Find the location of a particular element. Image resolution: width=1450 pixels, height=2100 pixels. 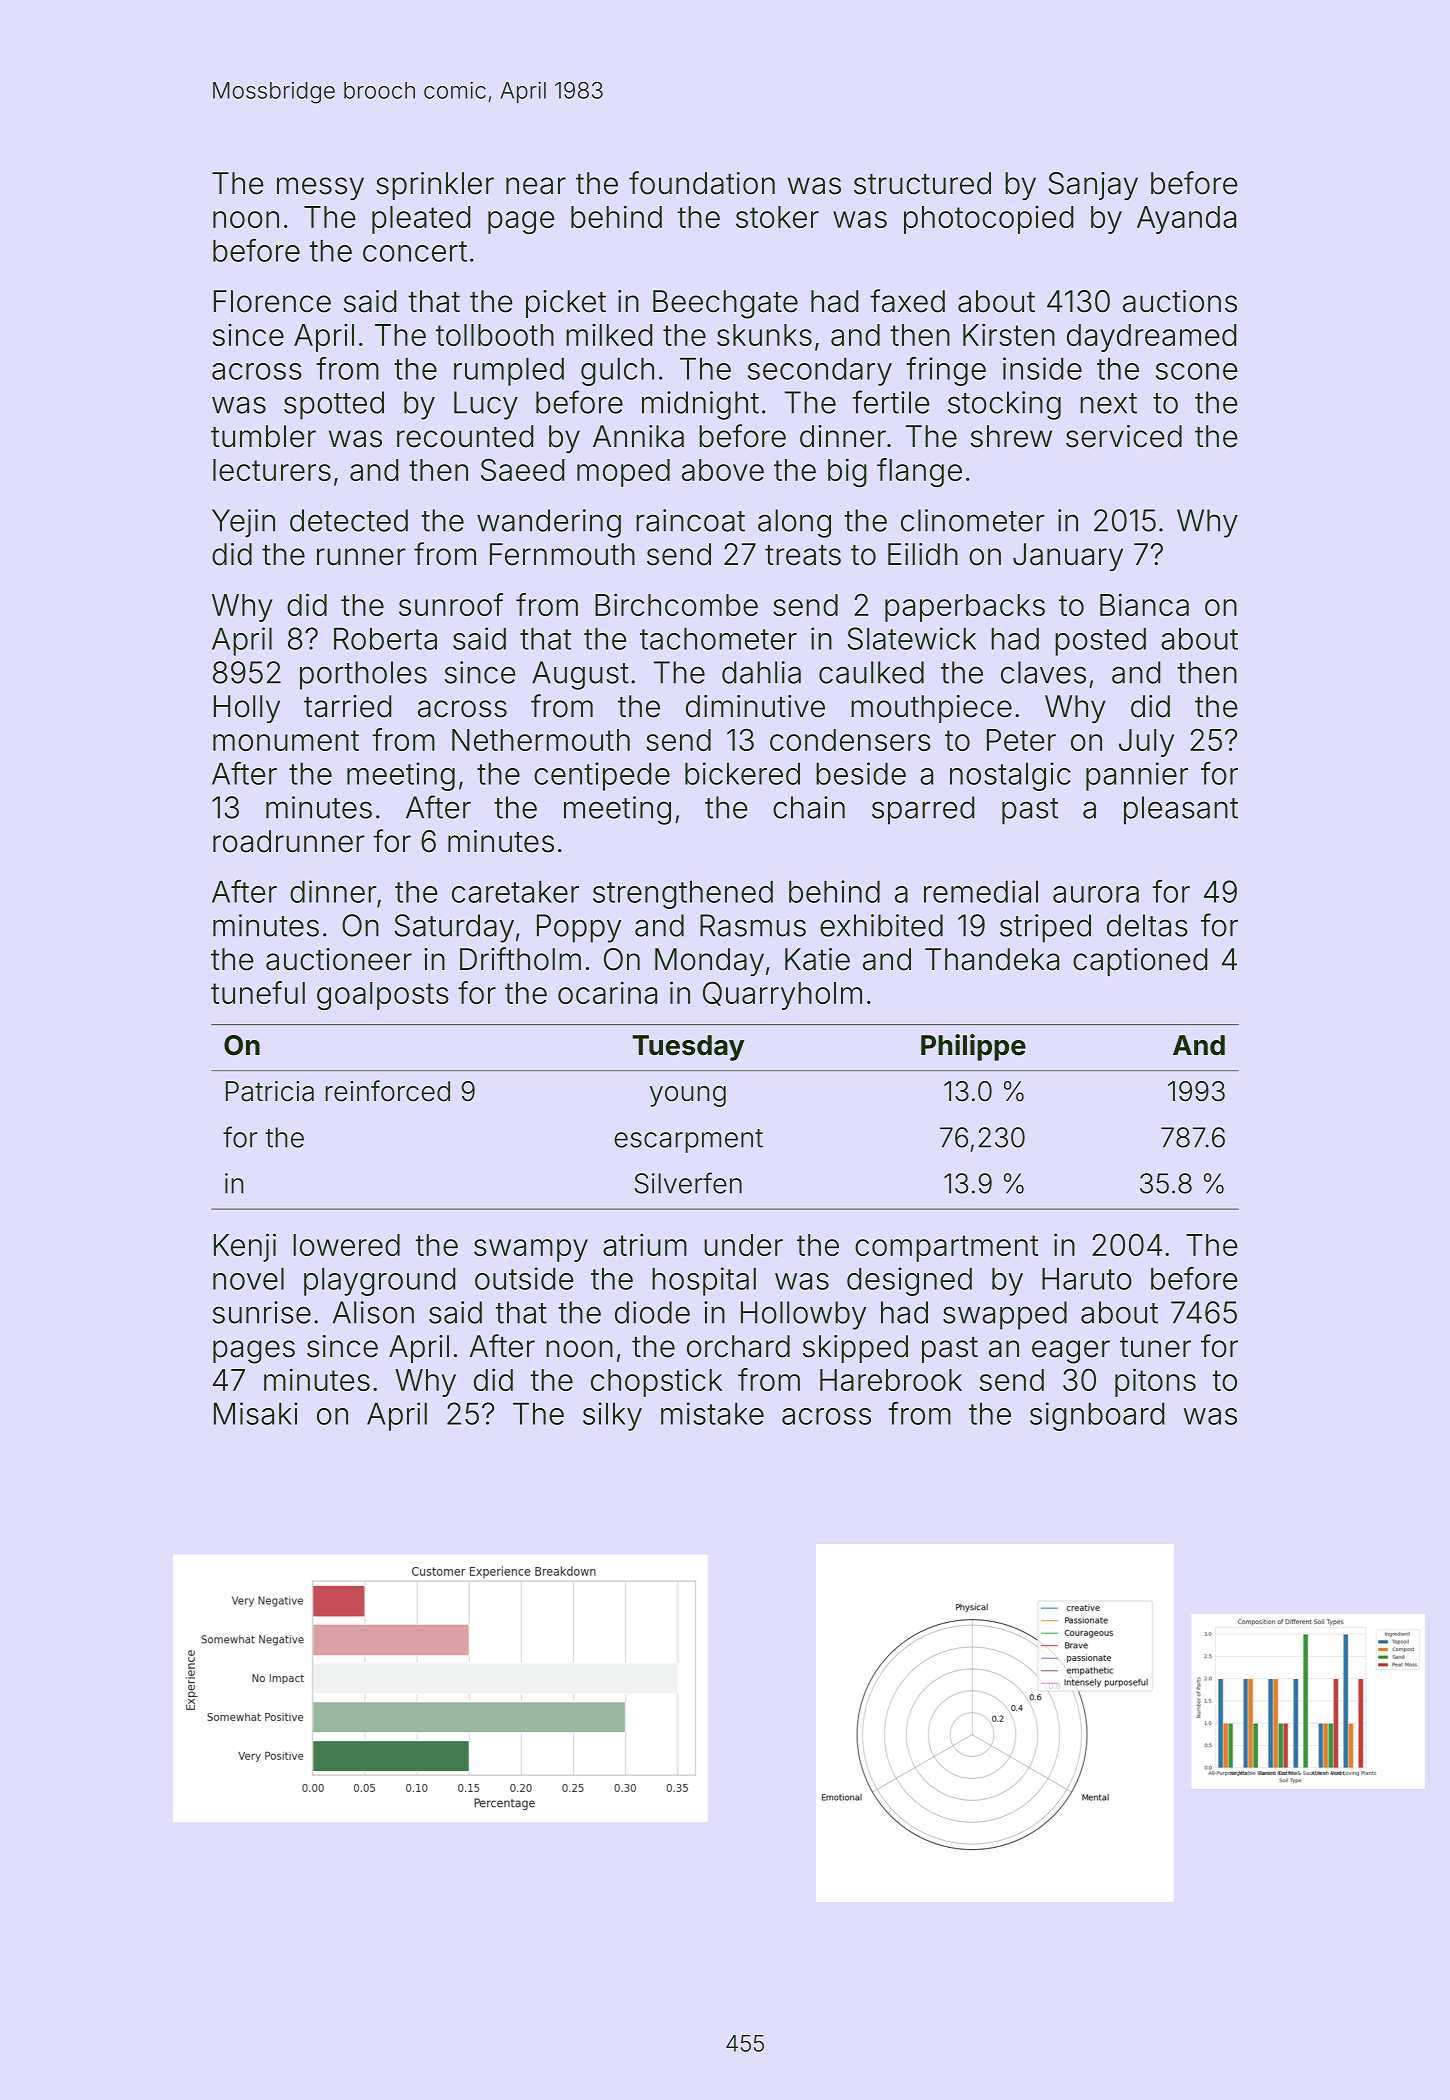

pleated is located at coordinates (421, 220).
